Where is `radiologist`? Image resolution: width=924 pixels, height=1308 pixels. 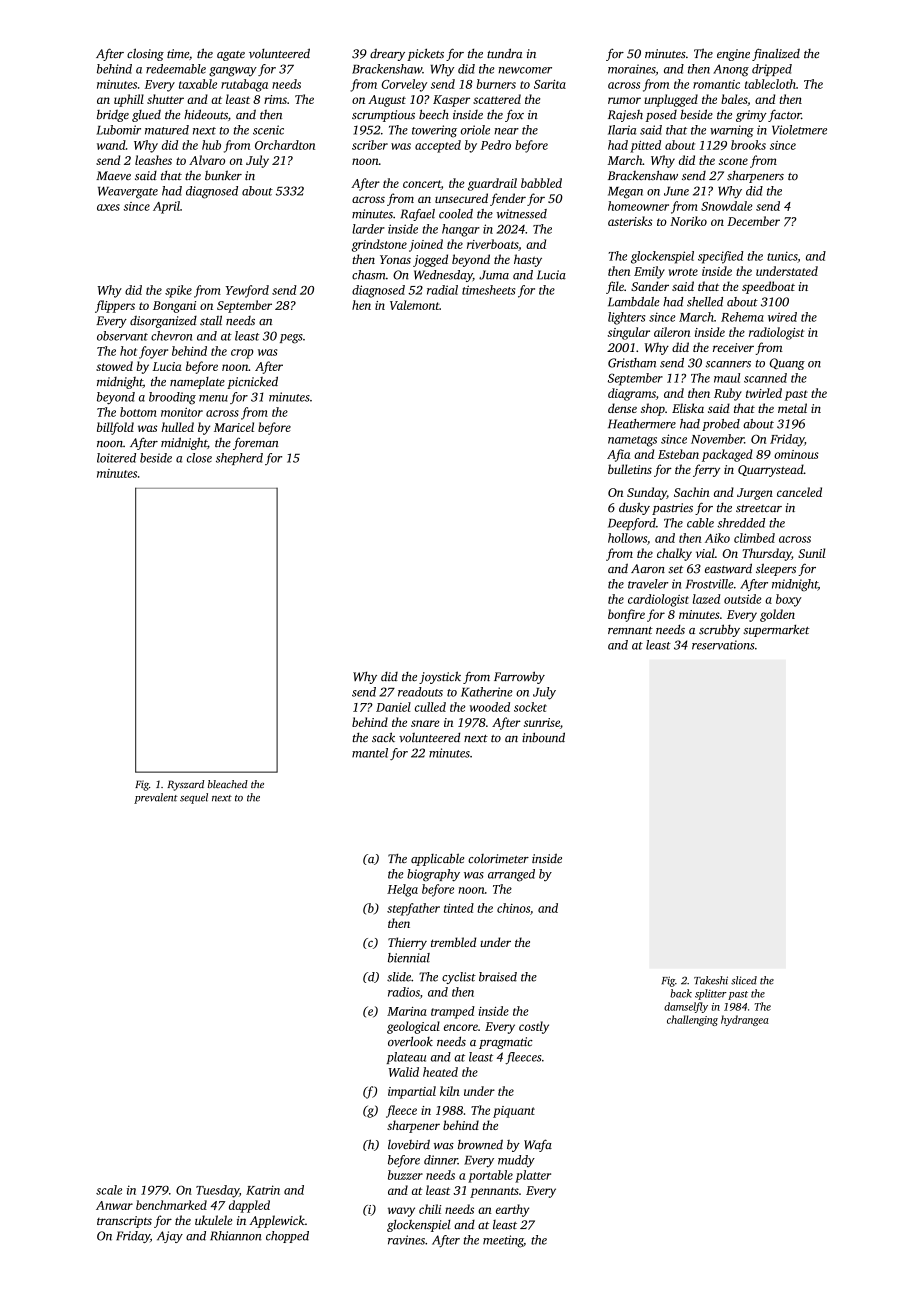 radiologist is located at coordinates (776, 333).
